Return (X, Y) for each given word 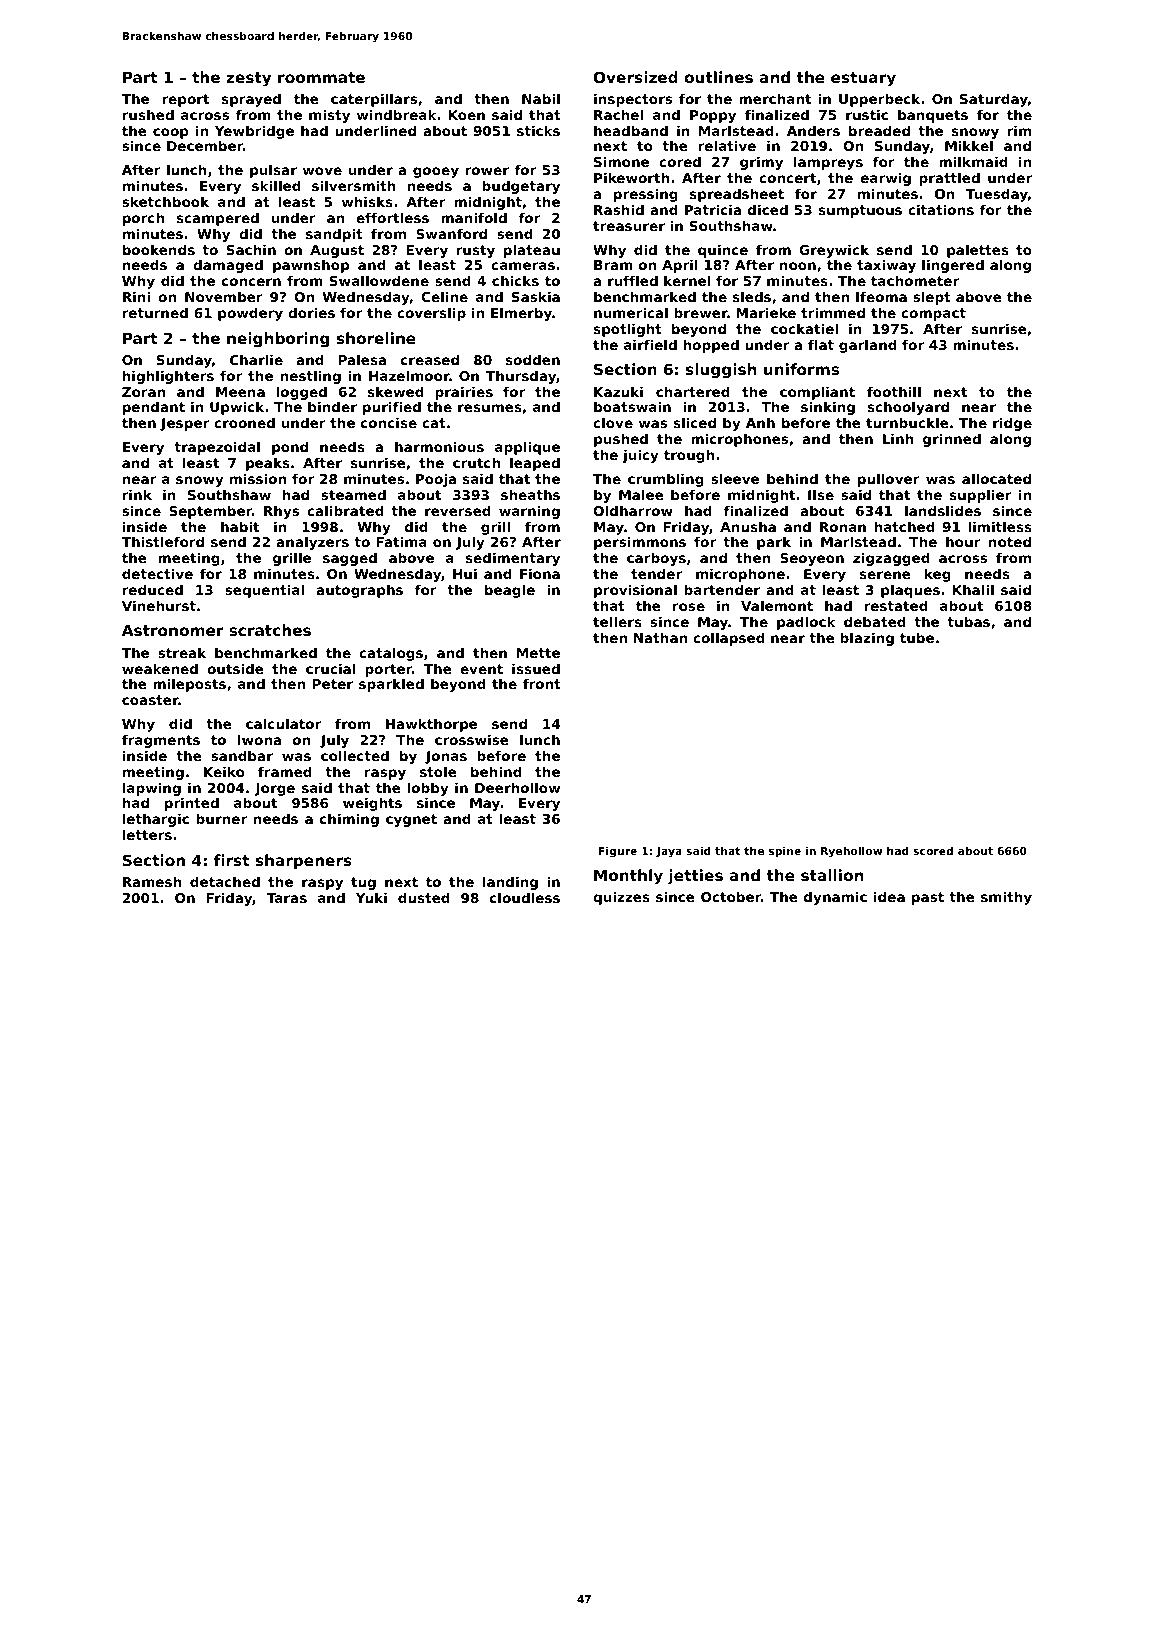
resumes (490, 408)
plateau (532, 251)
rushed (148, 114)
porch (143, 219)
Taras (287, 898)
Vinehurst (159, 605)
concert (787, 178)
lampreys (828, 163)
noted (1010, 541)
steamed (353, 494)
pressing (646, 195)
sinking (828, 408)
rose (689, 607)
